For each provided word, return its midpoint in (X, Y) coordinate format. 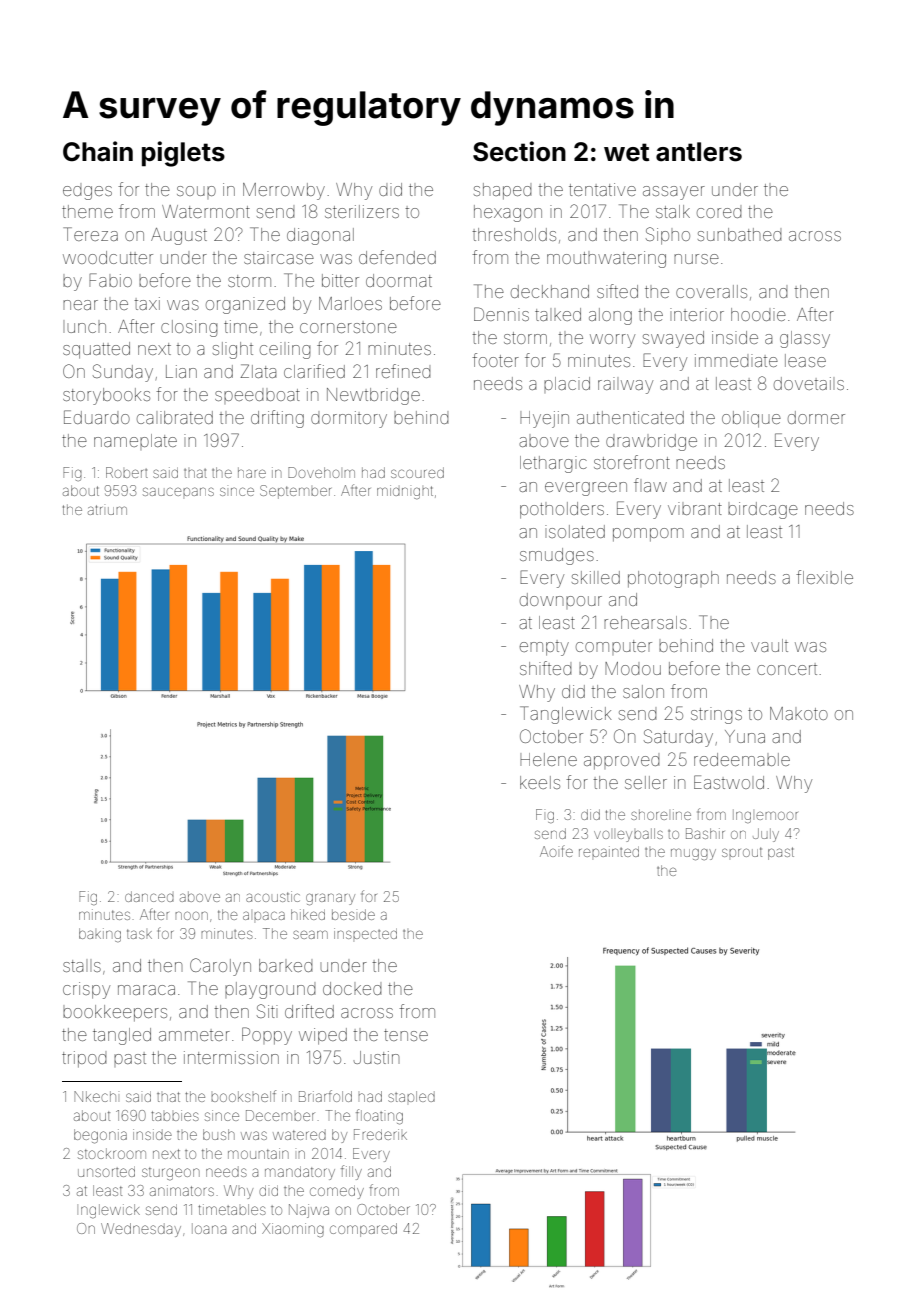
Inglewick (110, 1211)
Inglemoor (765, 816)
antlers (699, 152)
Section (519, 151)
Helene (548, 759)
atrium (107, 510)
